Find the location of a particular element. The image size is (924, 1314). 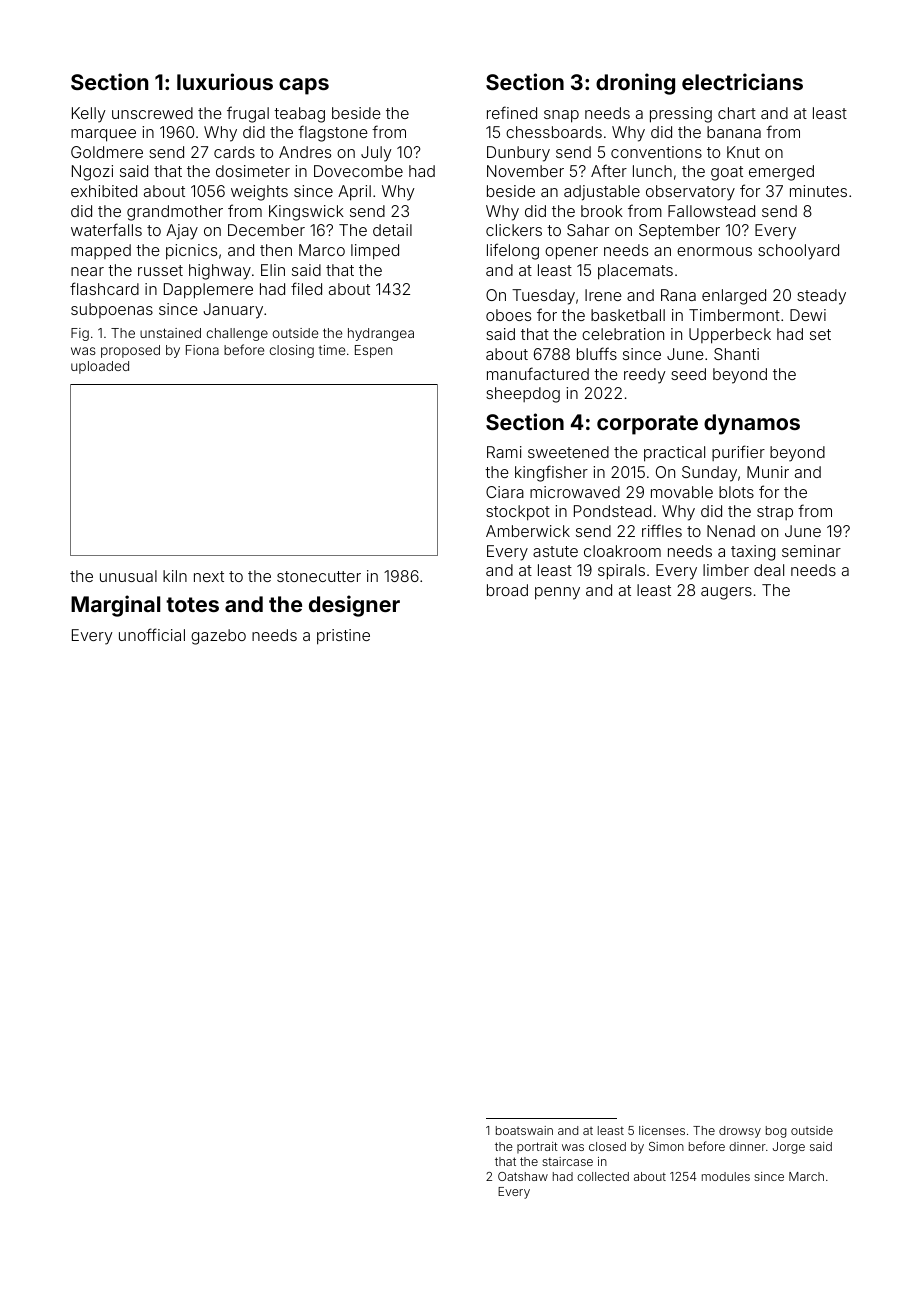

gazebo is located at coordinates (218, 637).
